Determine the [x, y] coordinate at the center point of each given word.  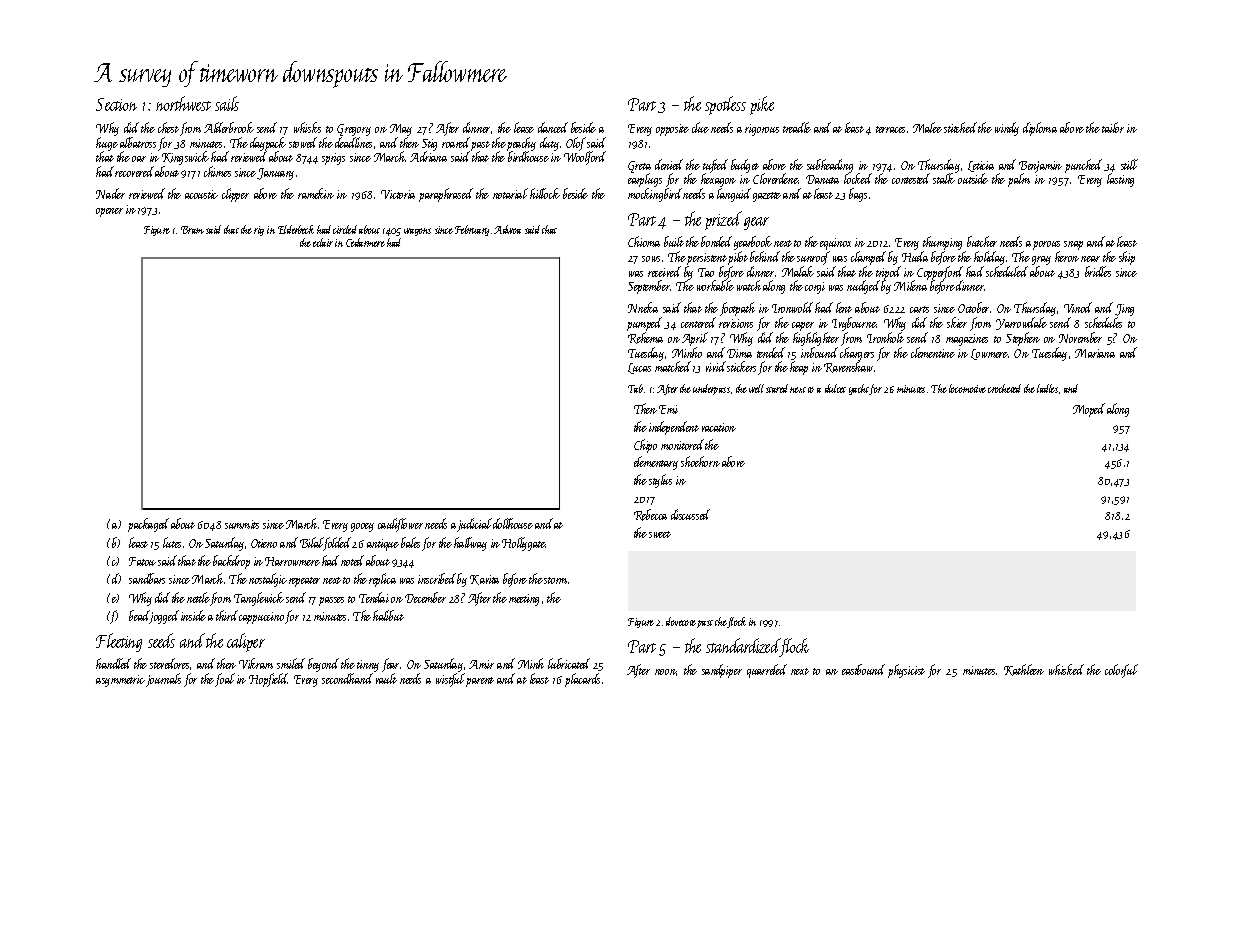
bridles [1098, 271]
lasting [1120, 180]
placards [582, 680]
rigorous [762, 130]
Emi [668, 409]
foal [225, 680]
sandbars [147, 578]
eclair [323, 242]
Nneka [643, 307]
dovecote [681, 621]
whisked [1066, 669]
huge [107, 144]
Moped [1089, 410]
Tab [635, 388]
